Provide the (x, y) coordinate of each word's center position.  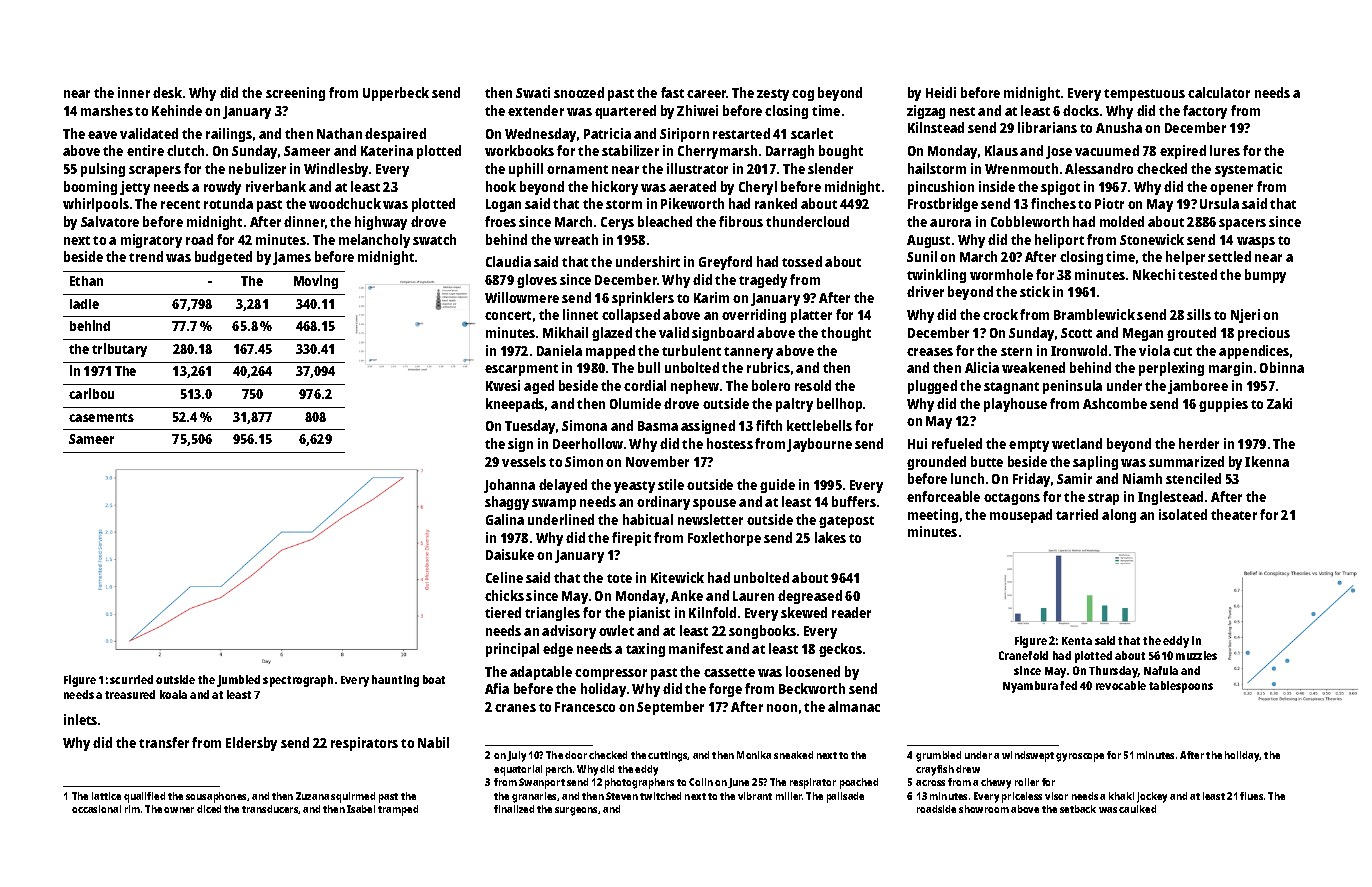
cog (803, 95)
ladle (84, 304)
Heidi (941, 92)
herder (1199, 443)
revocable (1121, 685)
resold (813, 385)
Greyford (725, 263)
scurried (131, 679)
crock (1000, 314)
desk (167, 92)
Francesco (585, 707)
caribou (91, 393)
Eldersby (251, 744)
